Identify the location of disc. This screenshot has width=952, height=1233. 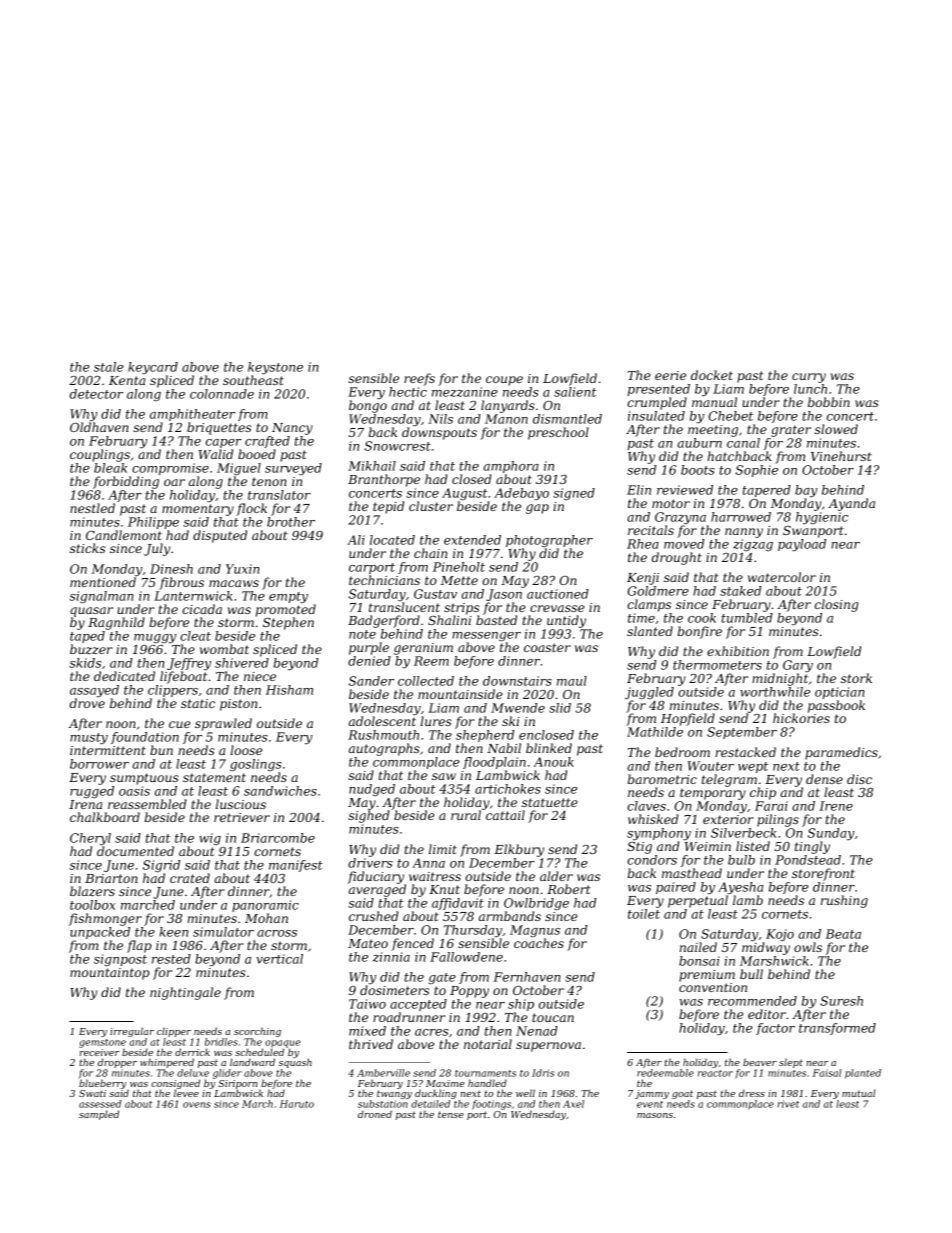
(859, 779).
